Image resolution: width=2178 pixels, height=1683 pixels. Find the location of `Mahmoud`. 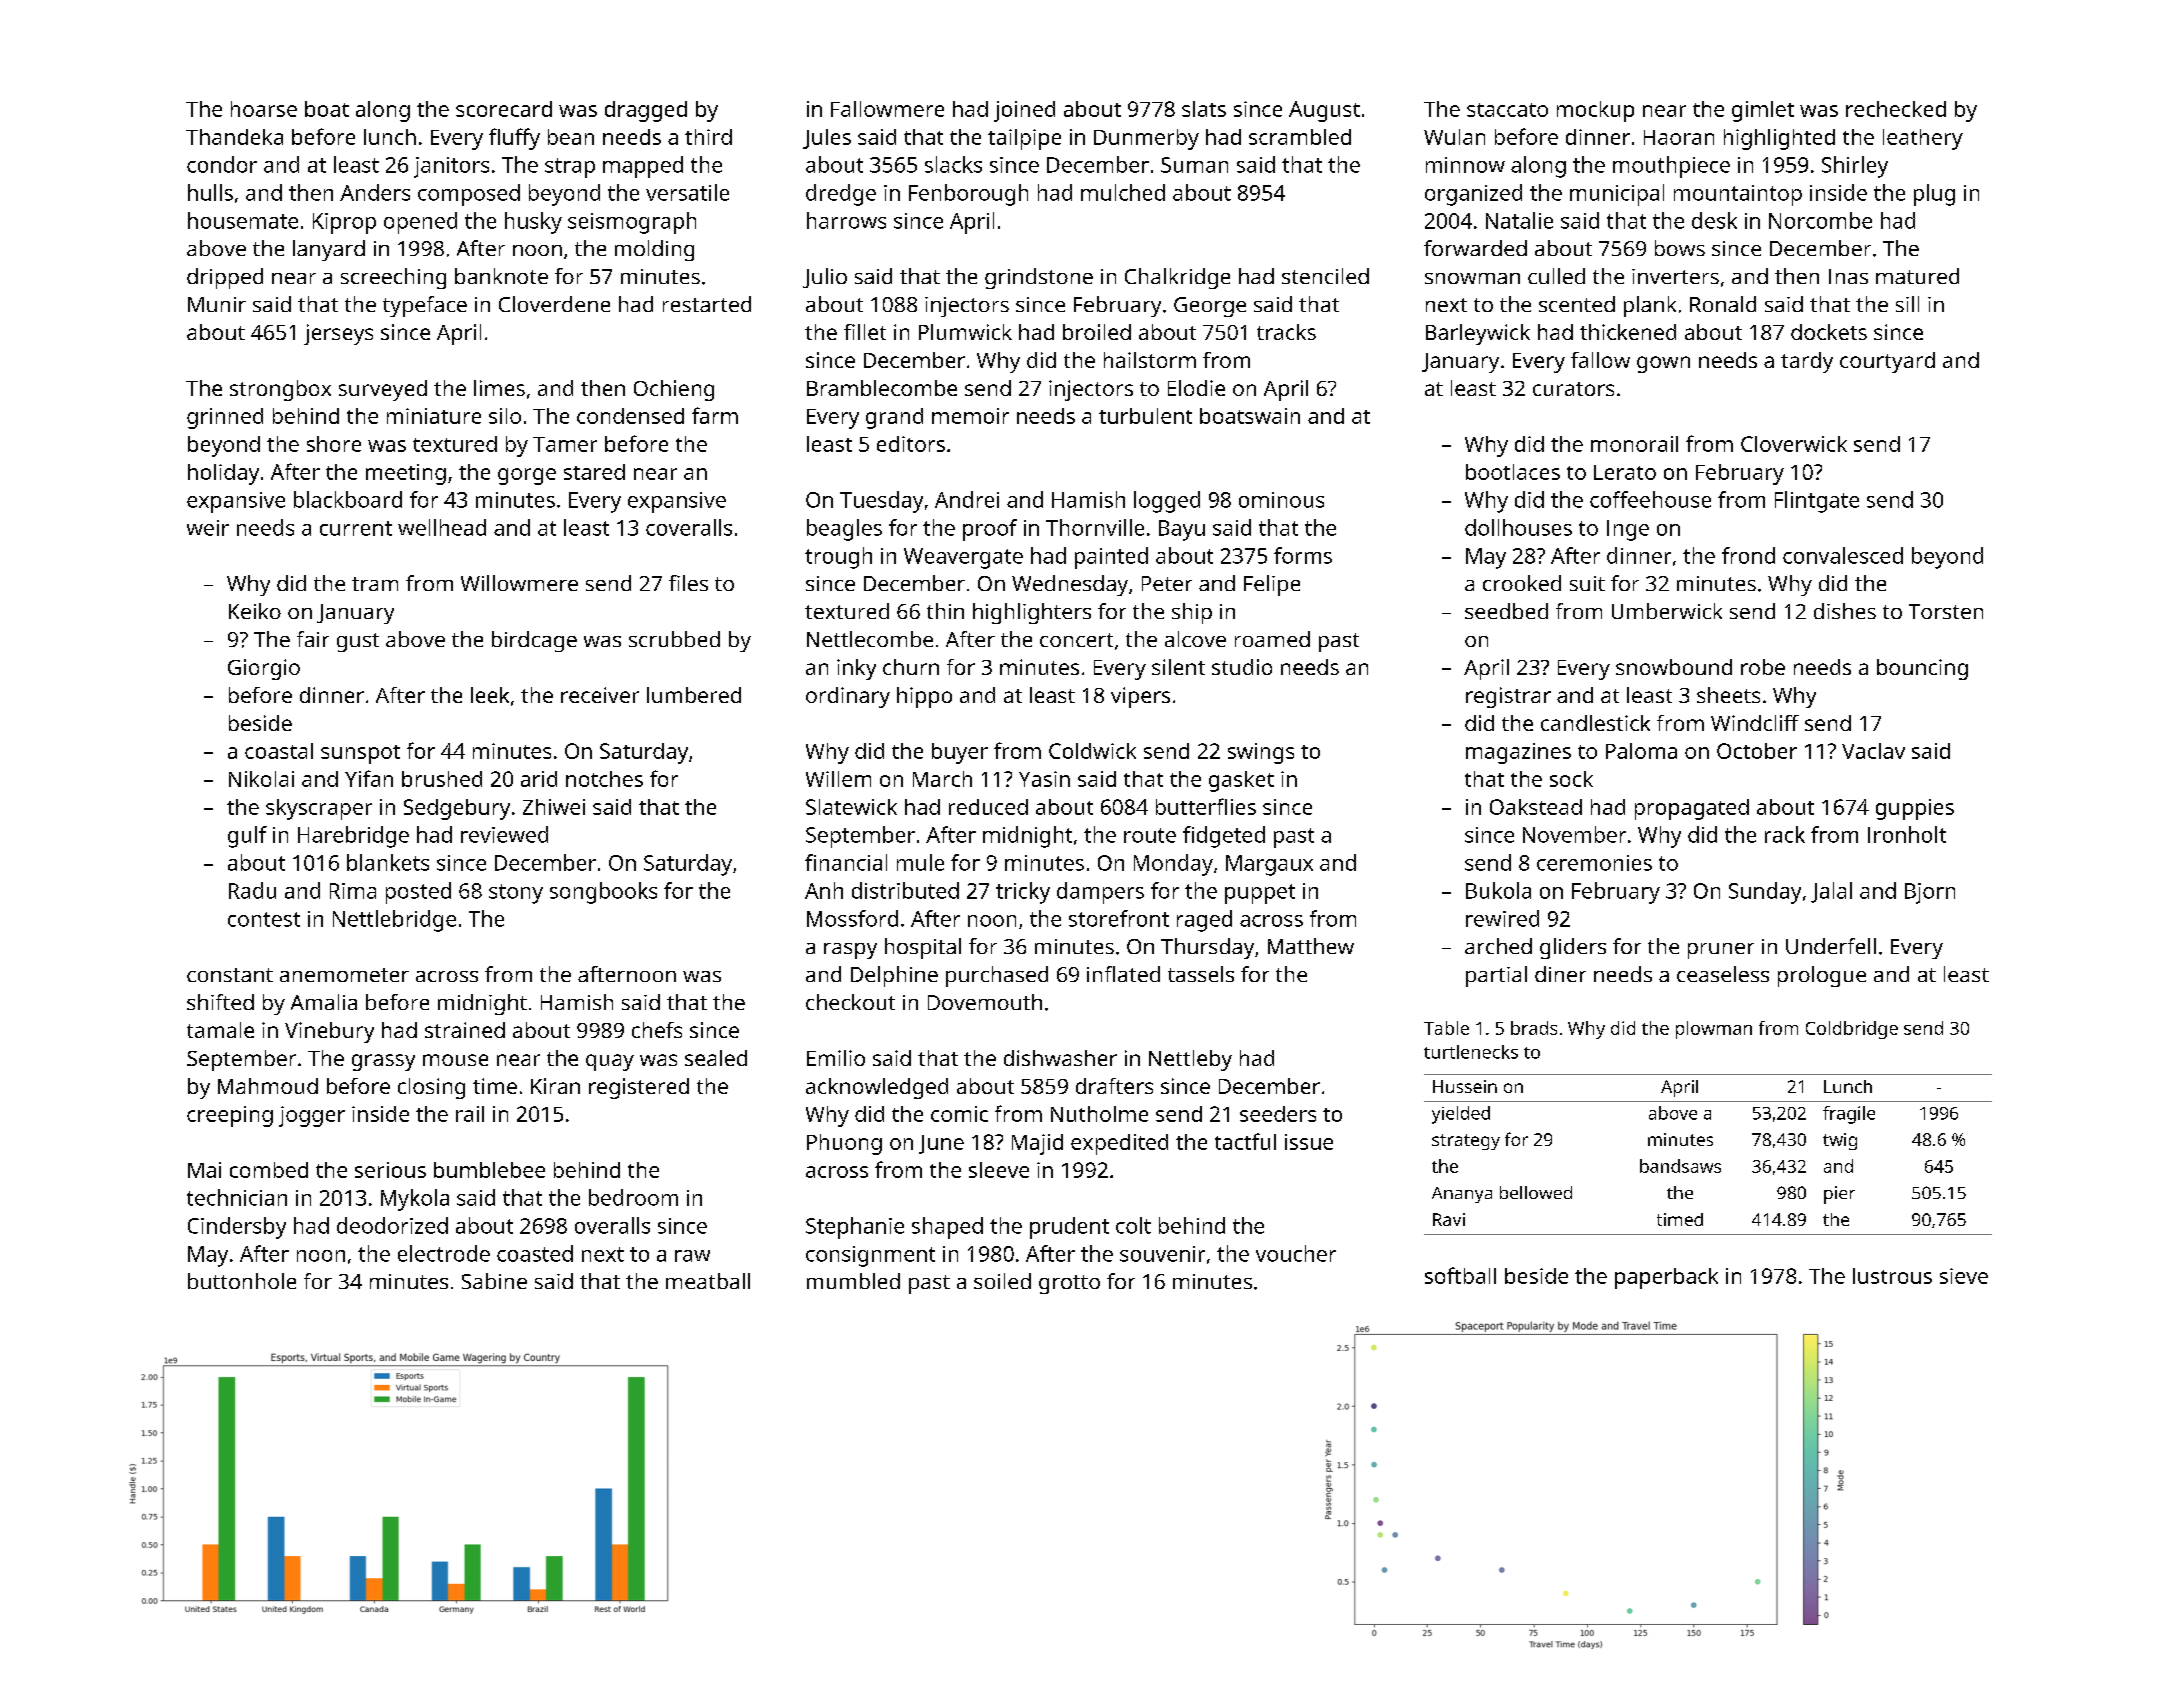

Mahmoud is located at coordinates (268, 1086).
